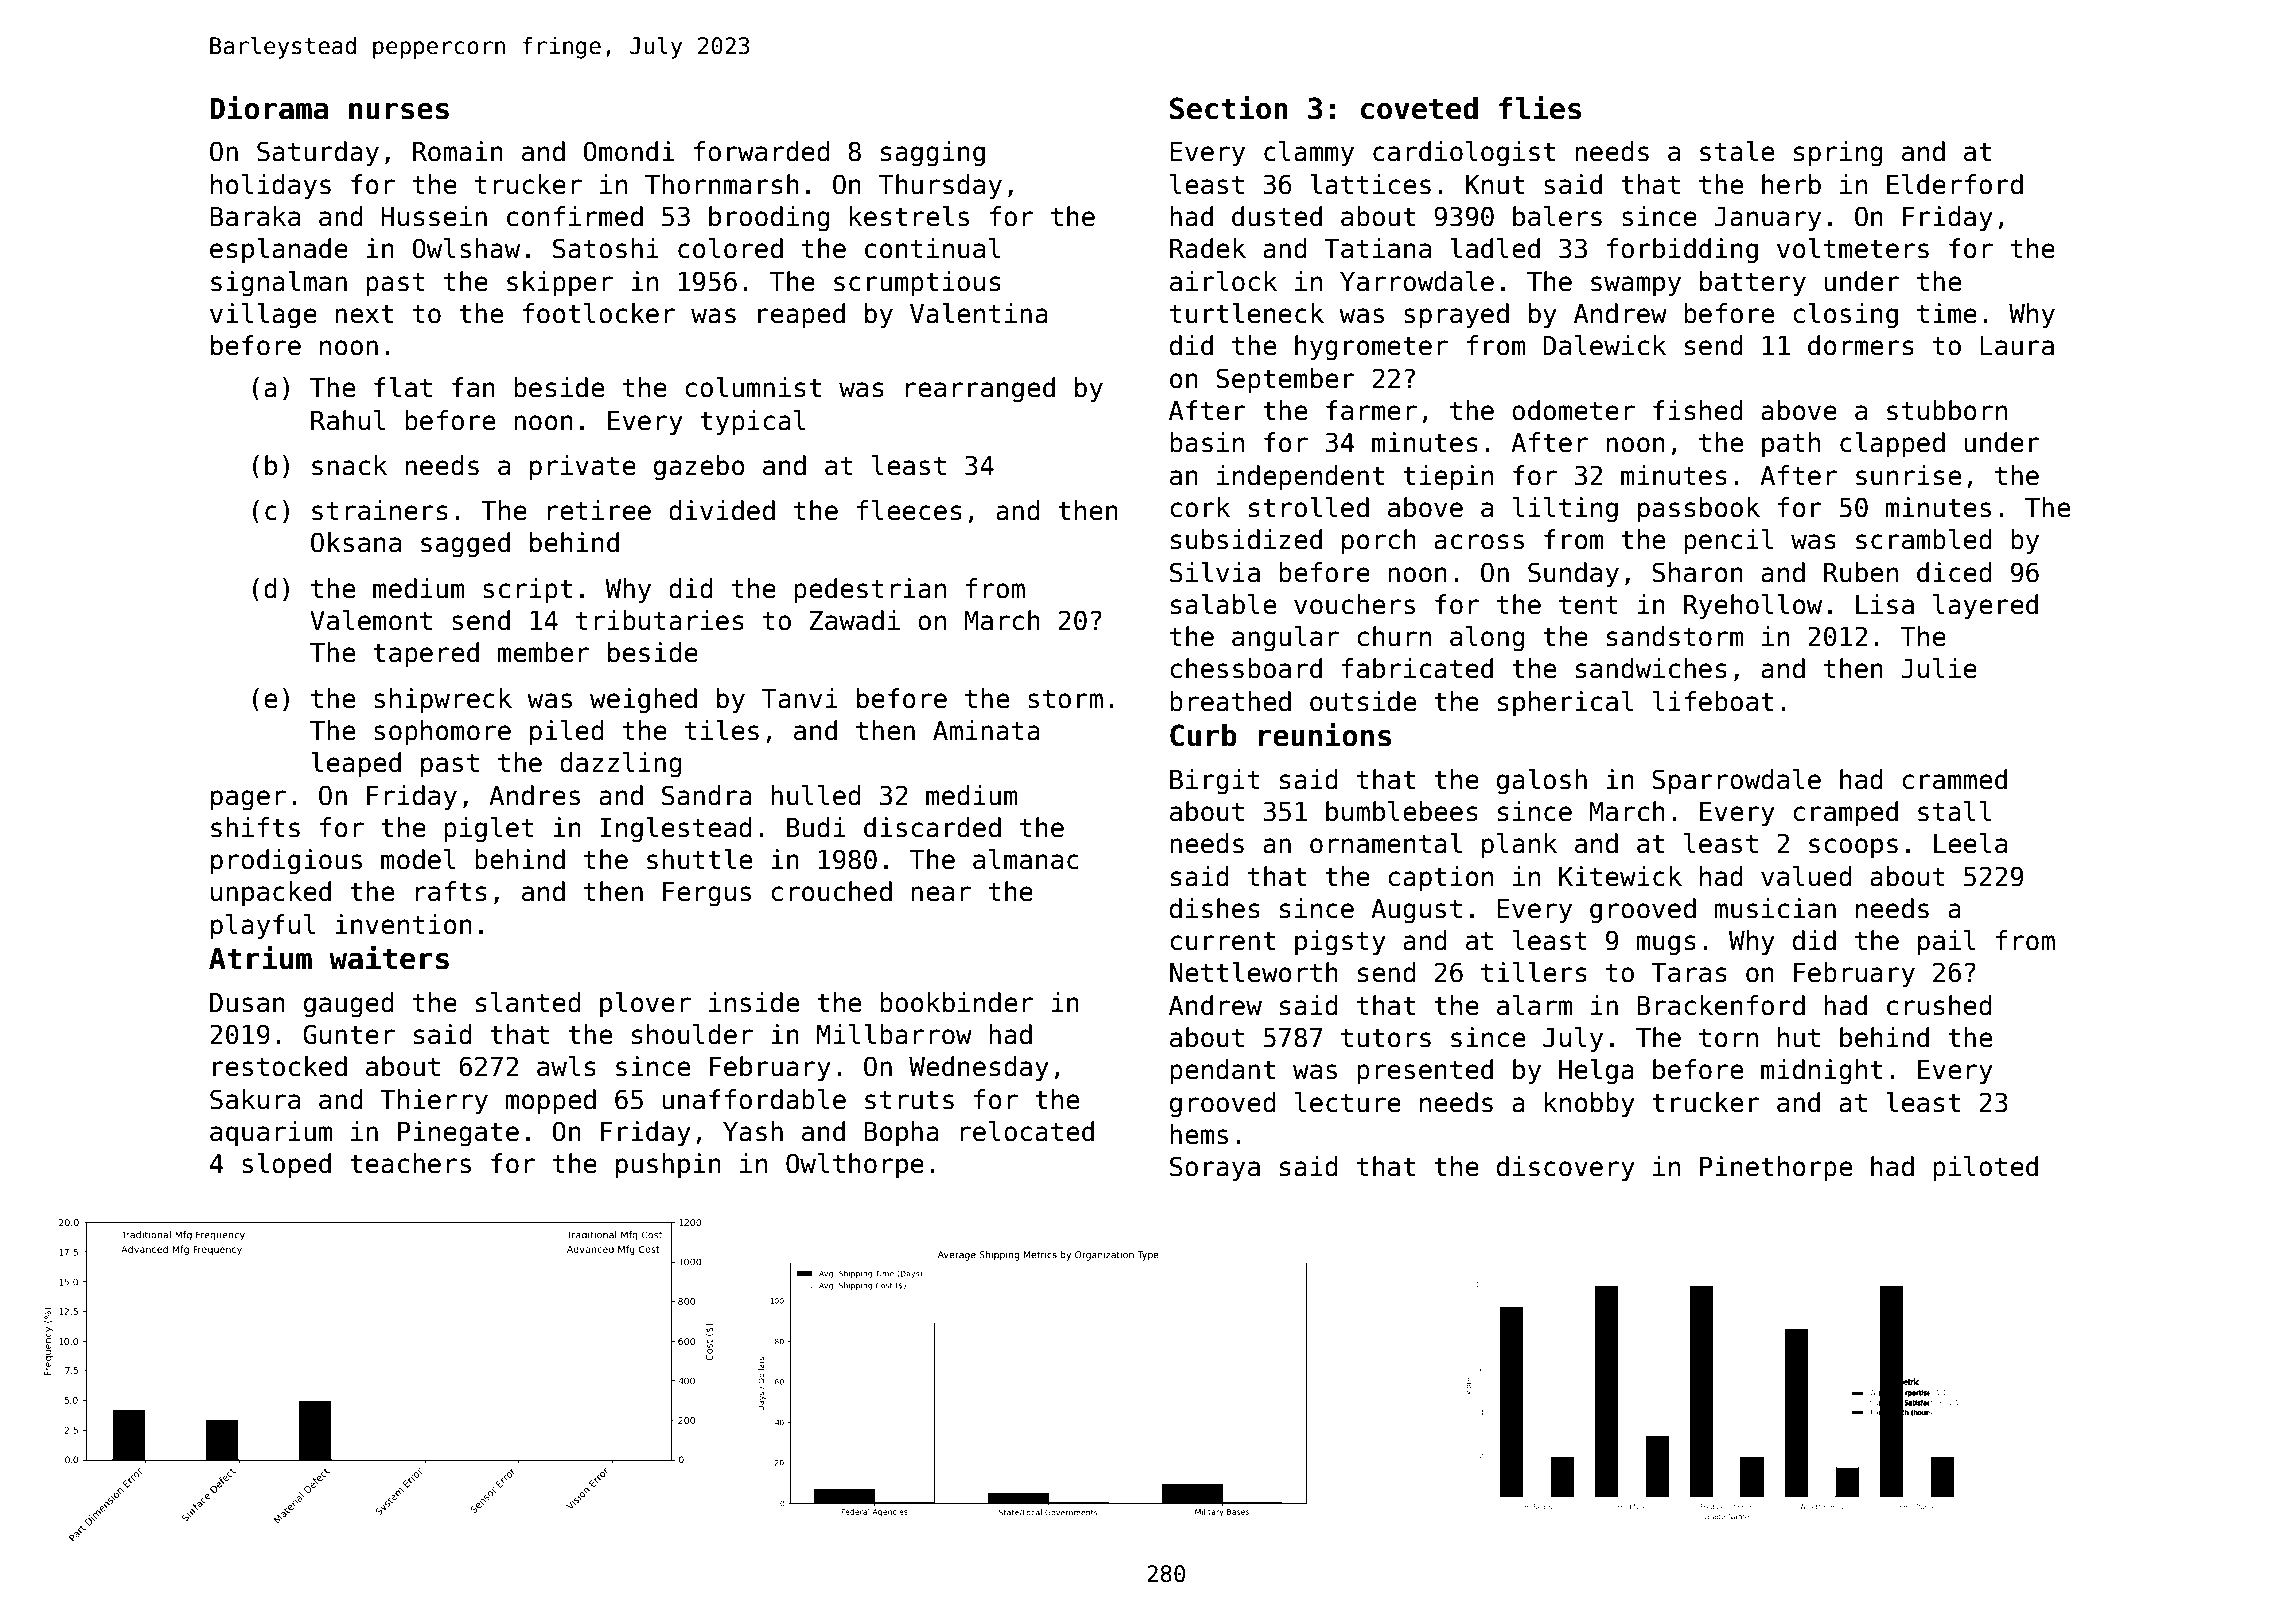 Image resolution: width=2292 pixels, height=1620 pixels. I want to click on lecture, so click(1348, 1102).
